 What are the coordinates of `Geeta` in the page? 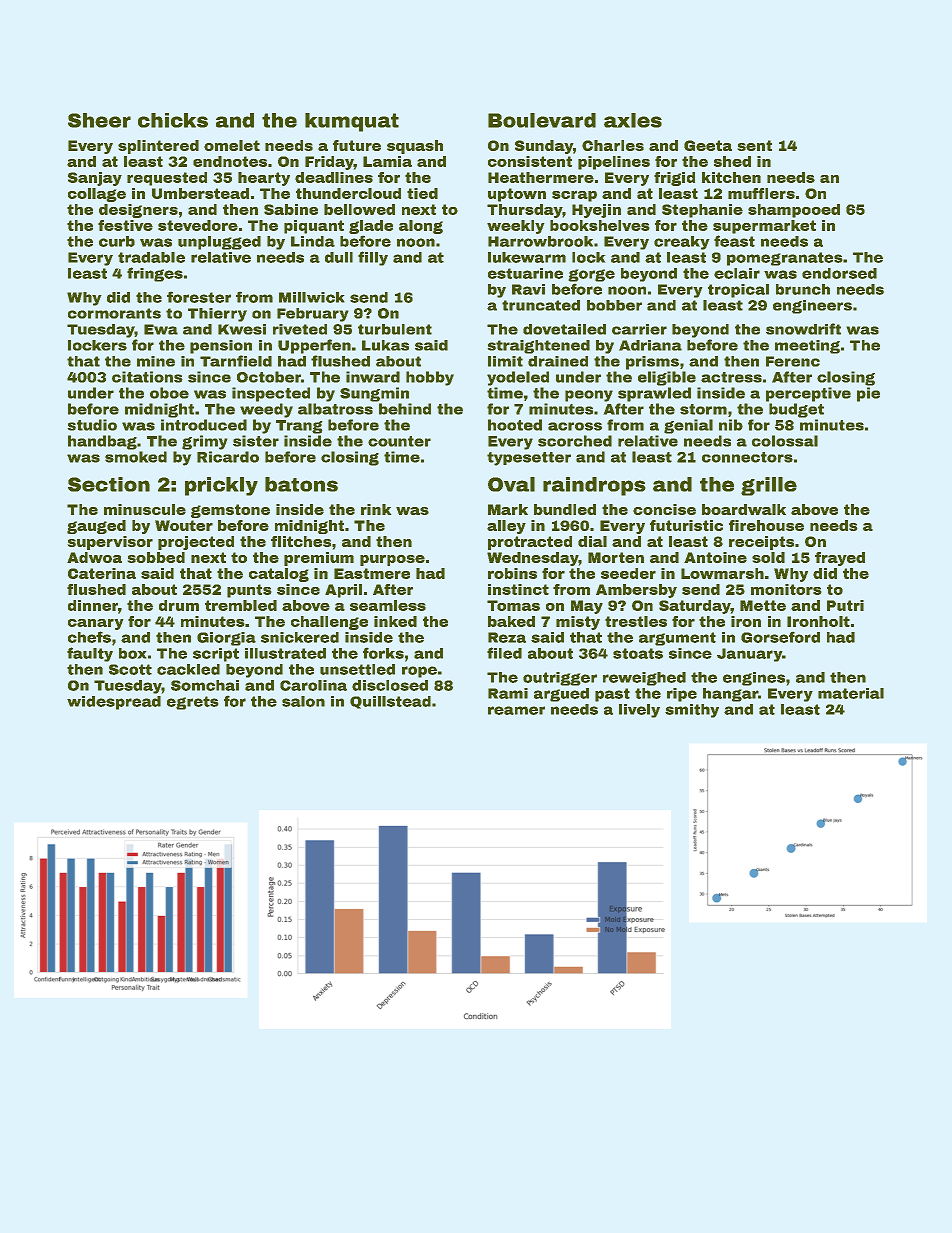 It's located at (708, 145).
